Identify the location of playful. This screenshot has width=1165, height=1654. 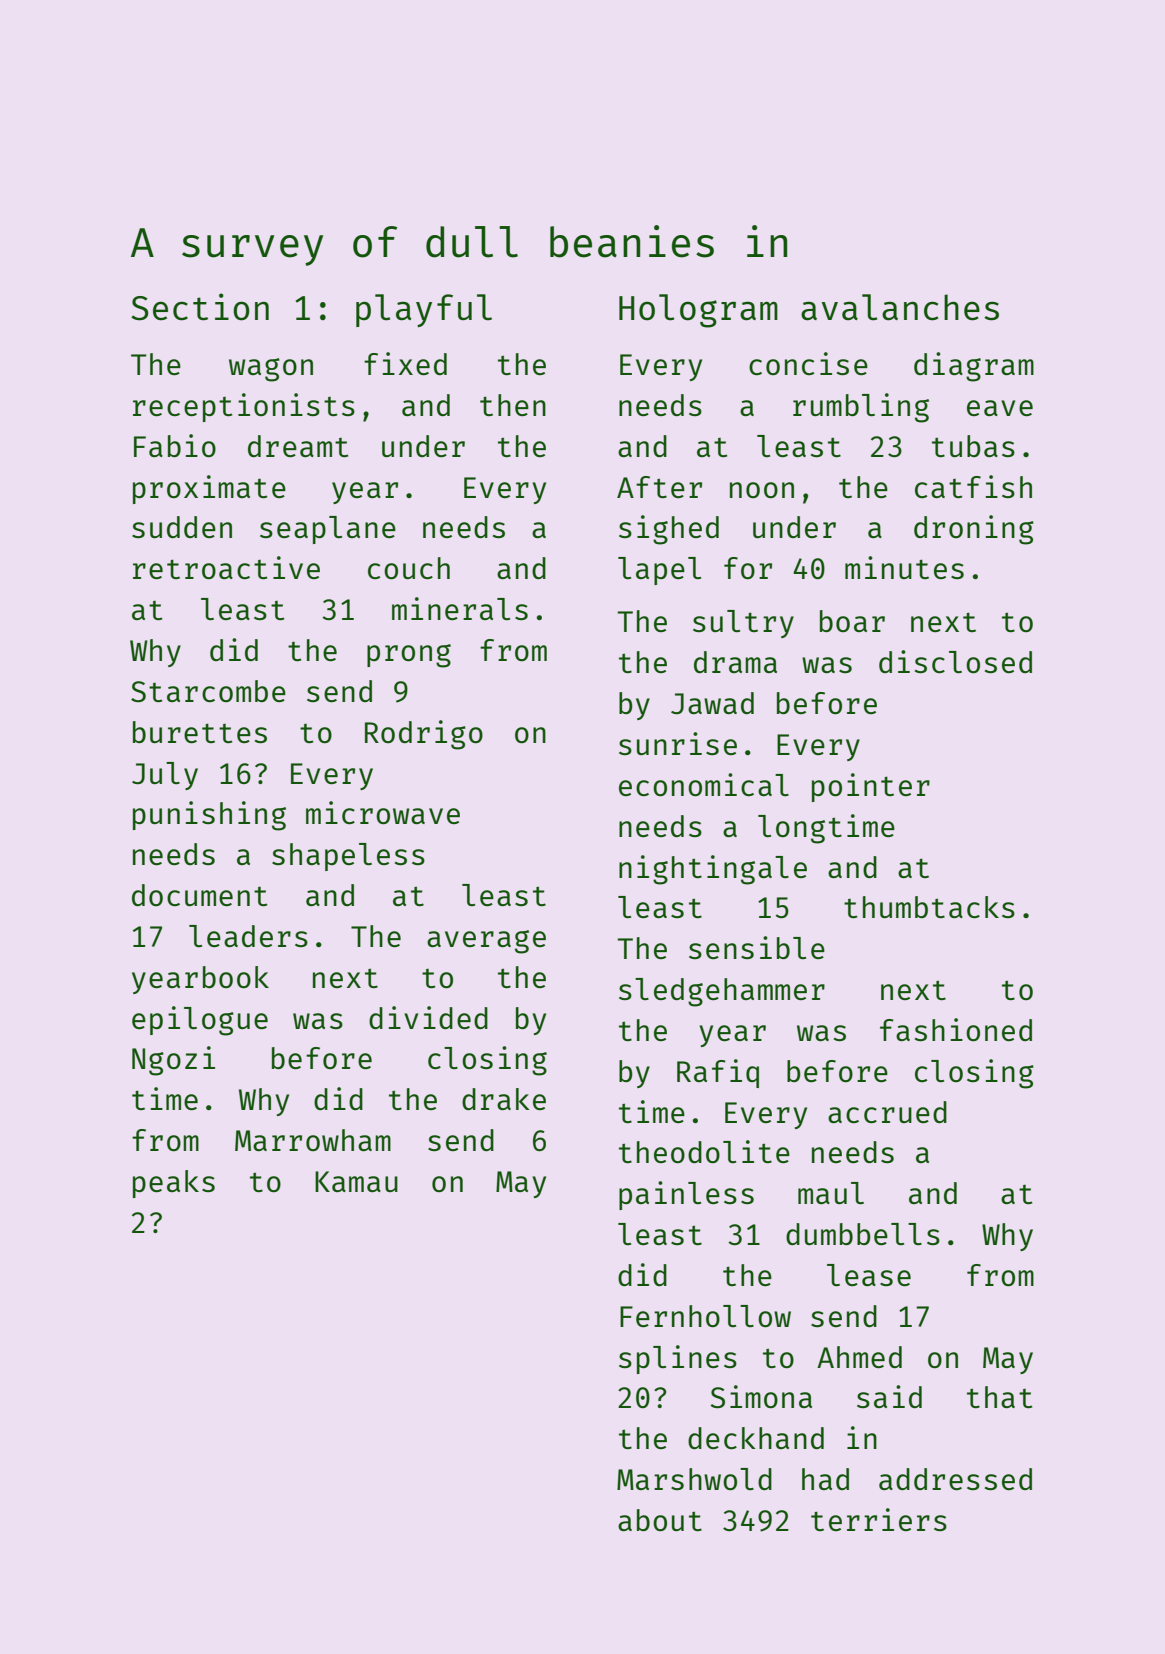
(424, 310).
